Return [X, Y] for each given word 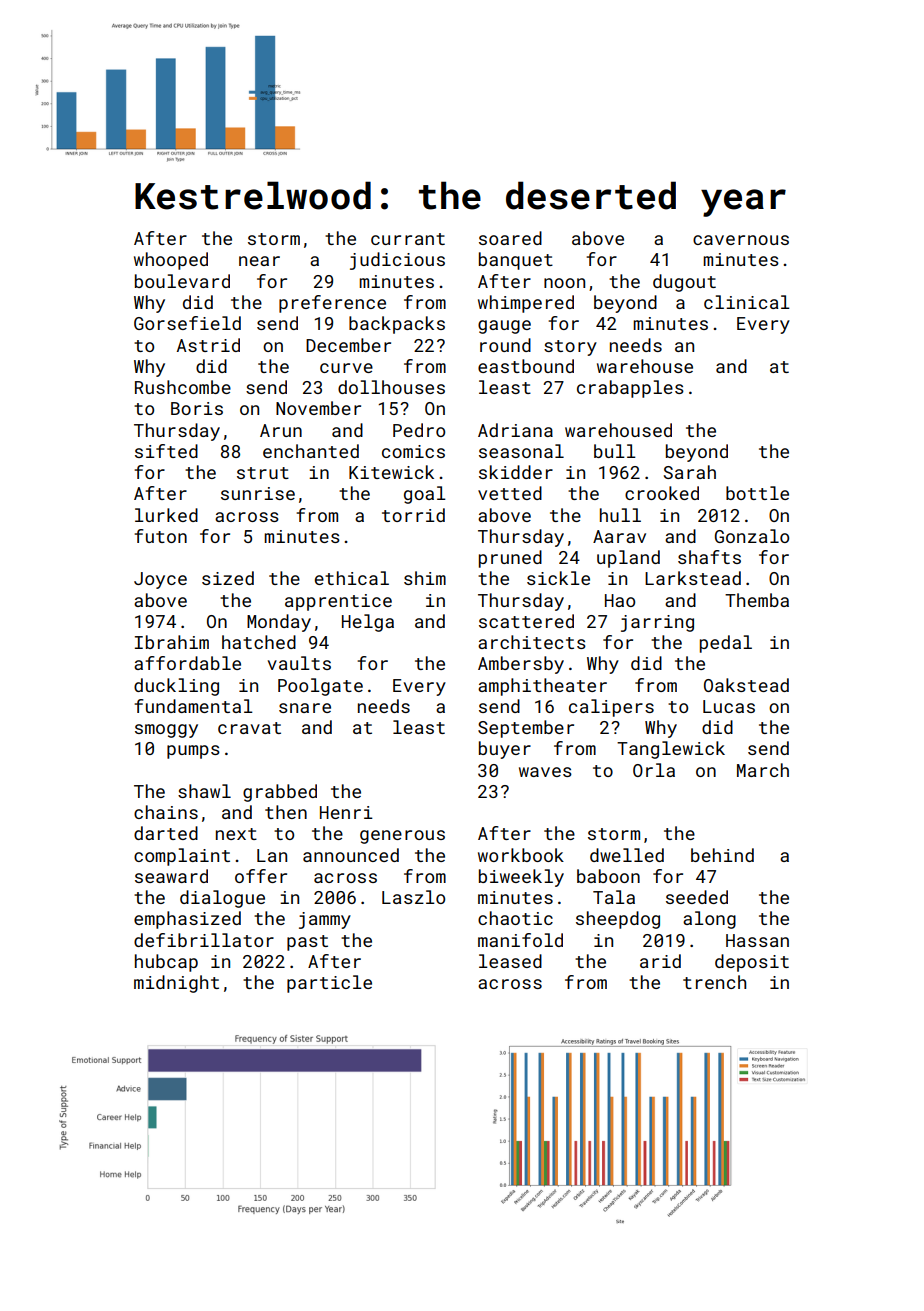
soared [510, 238]
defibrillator [204, 940]
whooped [171, 261]
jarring [657, 623]
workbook [521, 855]
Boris [197, 408]
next [236, 834]
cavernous [741, 240]
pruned [510, 559]
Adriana [515, 430]
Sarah [690, 472]
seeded [697, 897]
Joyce [160, 580]
